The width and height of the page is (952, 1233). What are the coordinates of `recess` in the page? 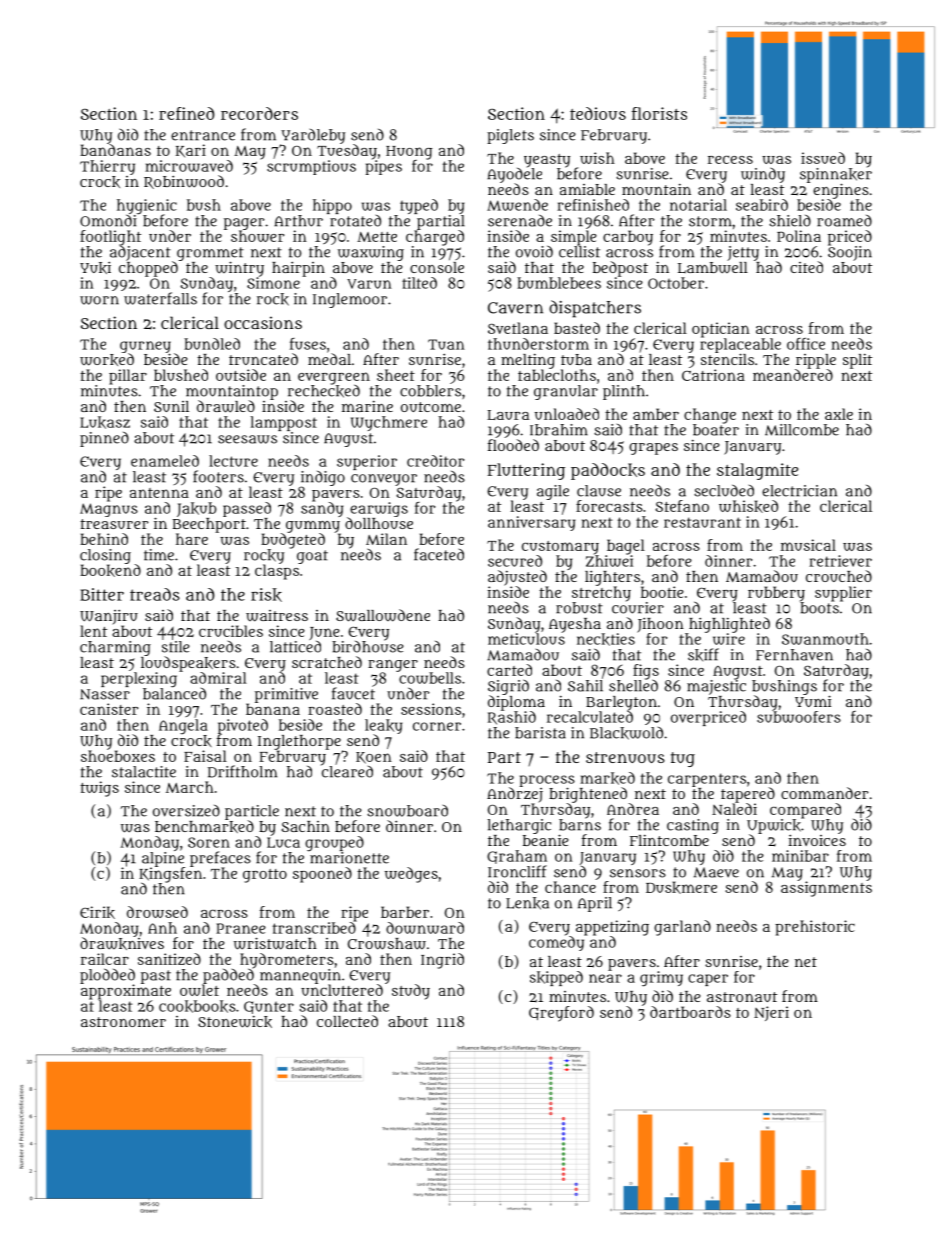 It's located at (730, 159).
